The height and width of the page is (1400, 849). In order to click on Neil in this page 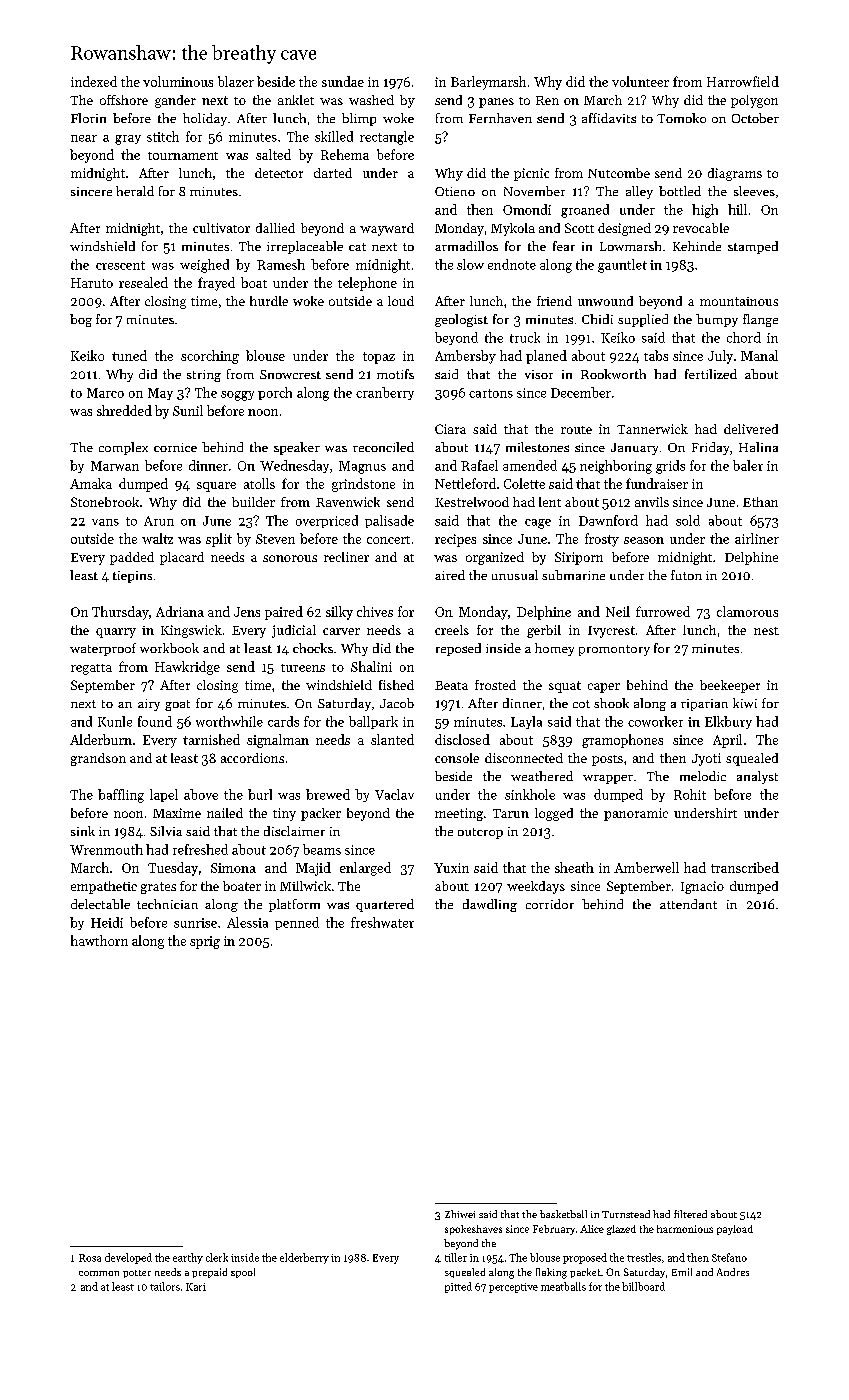, I will do `click(618, 611)`.
